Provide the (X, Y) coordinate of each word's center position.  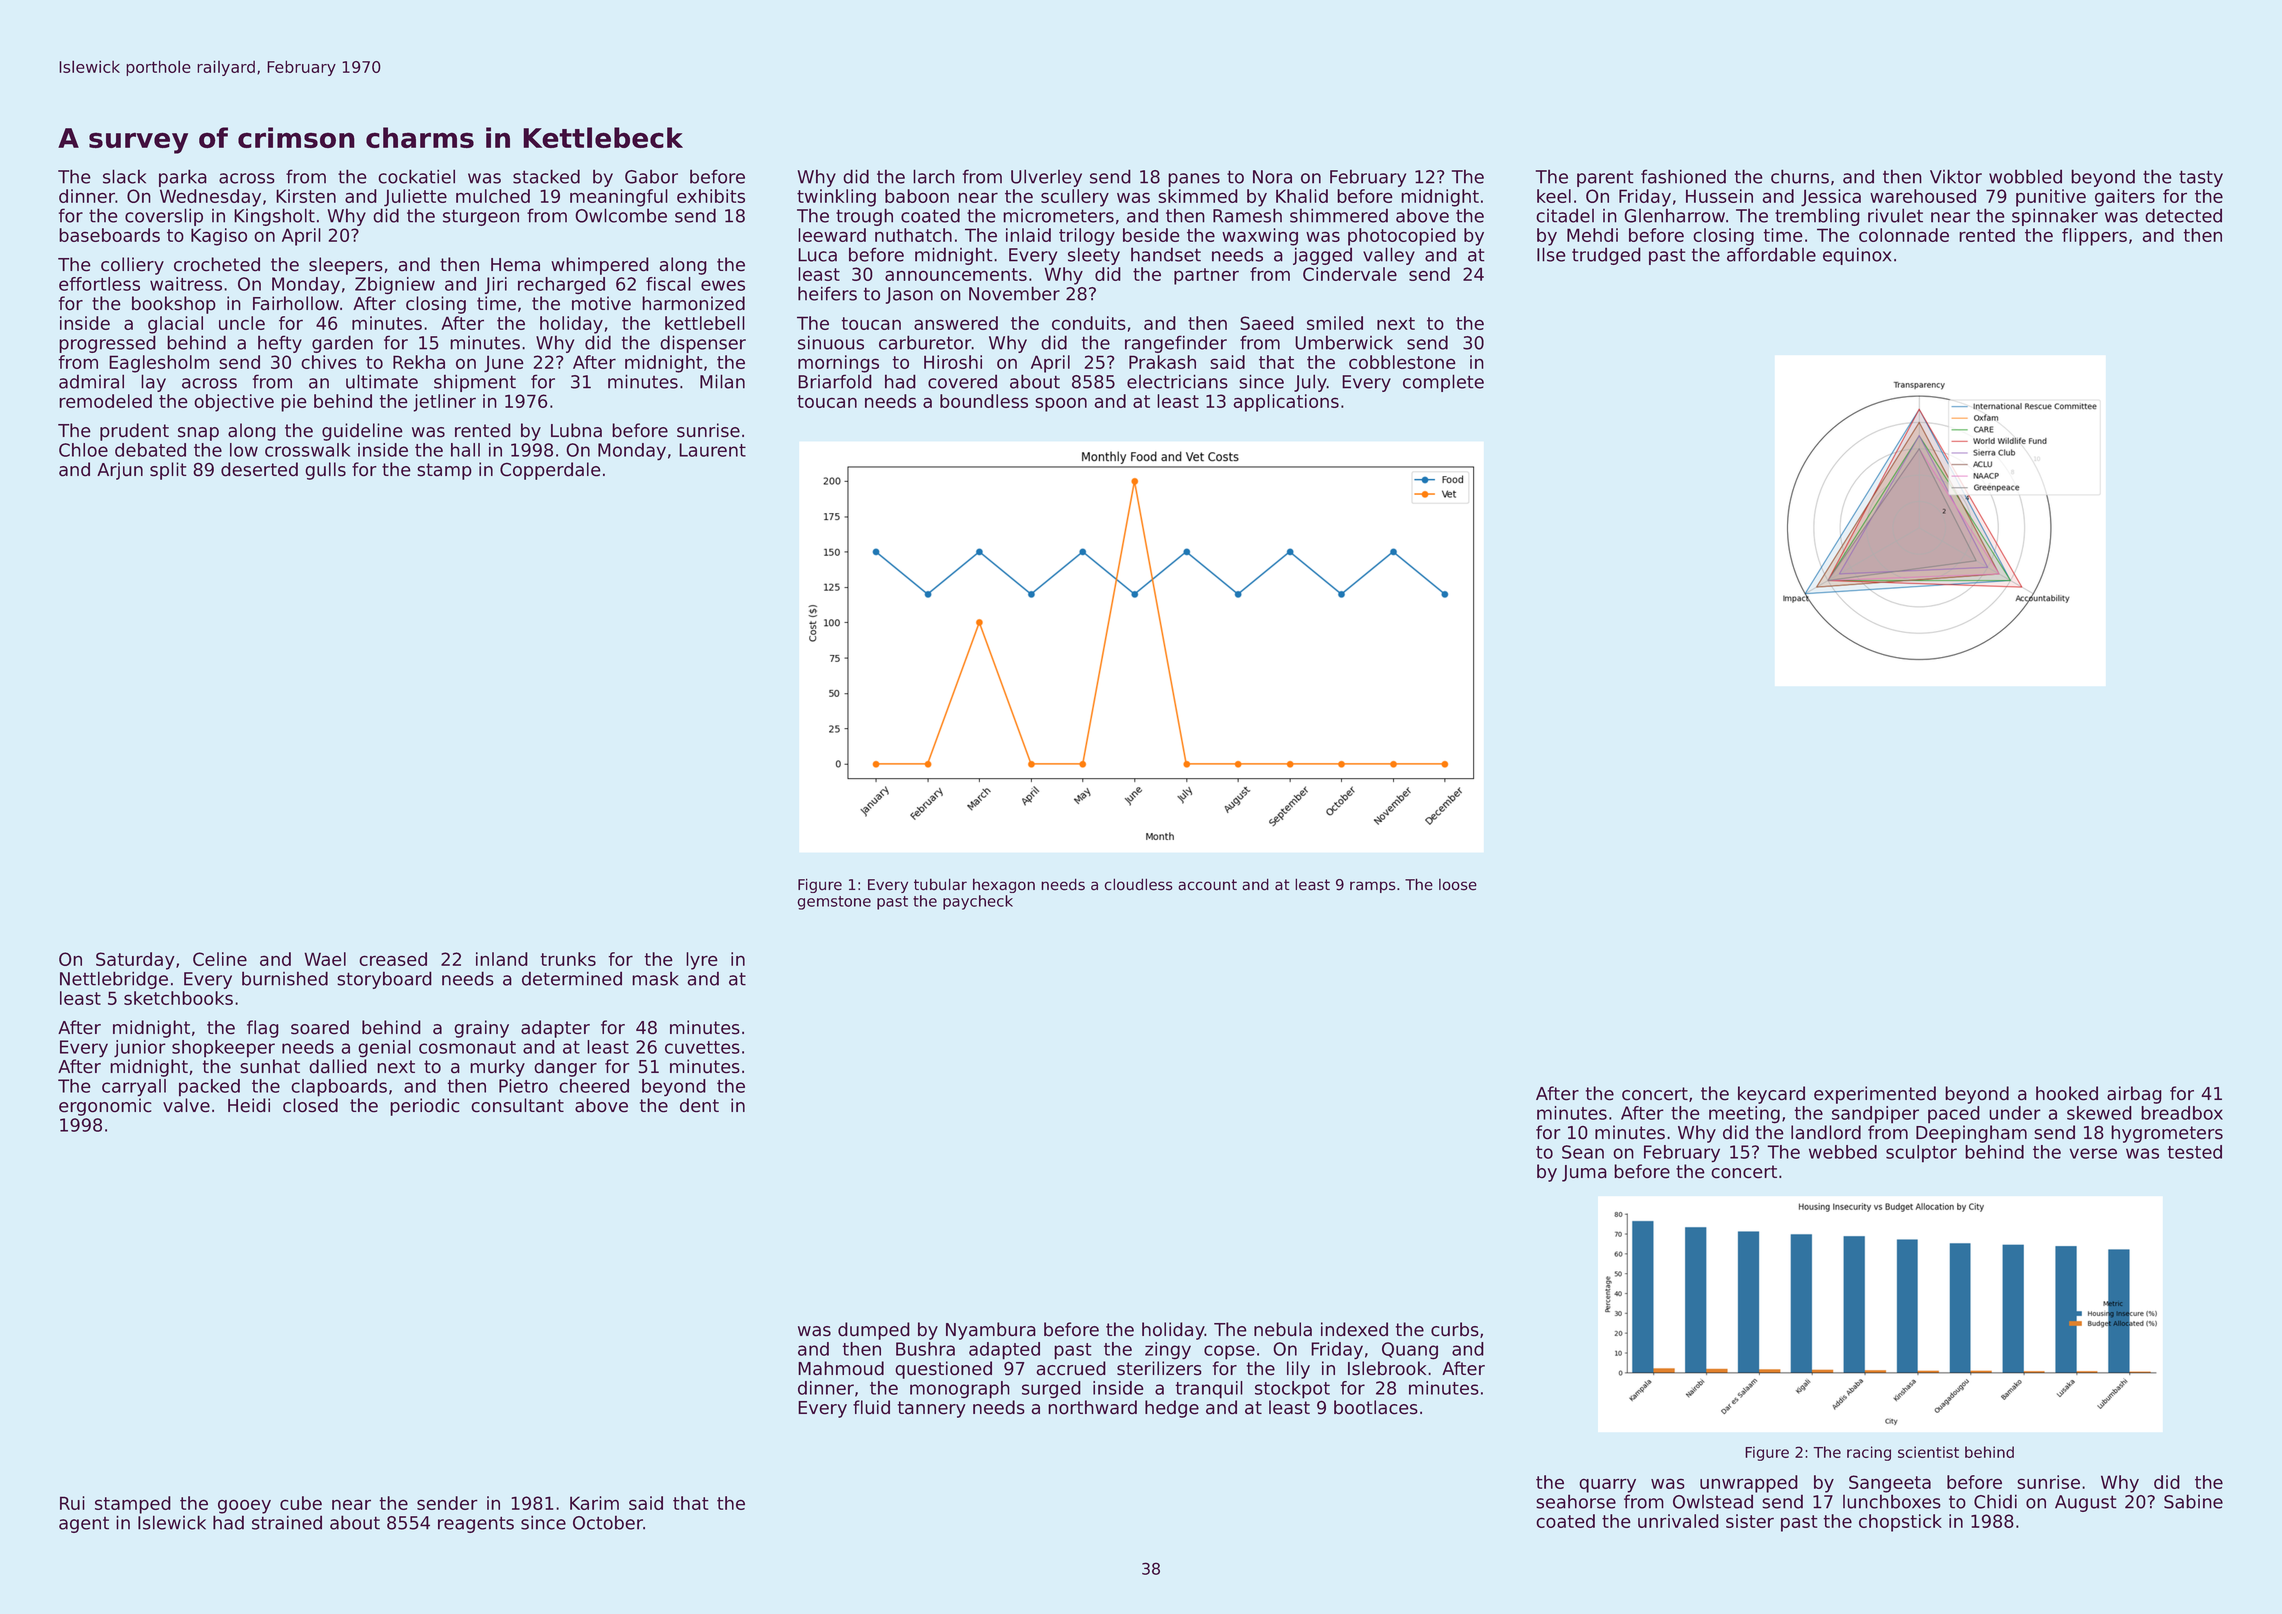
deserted (259, 469)
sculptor (1921, 1154)
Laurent (712, 450)
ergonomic (105, 1107)
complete (1443, 383)
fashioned (1683, 176)
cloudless (1139, 884)
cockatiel (417, 176)
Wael (325, 959)
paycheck (978, 902)
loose (1458, 885)
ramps (1373, 887)
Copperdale (550, 471)
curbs (1455, 1329)
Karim (594, 1503)
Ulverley (1046, 178)
